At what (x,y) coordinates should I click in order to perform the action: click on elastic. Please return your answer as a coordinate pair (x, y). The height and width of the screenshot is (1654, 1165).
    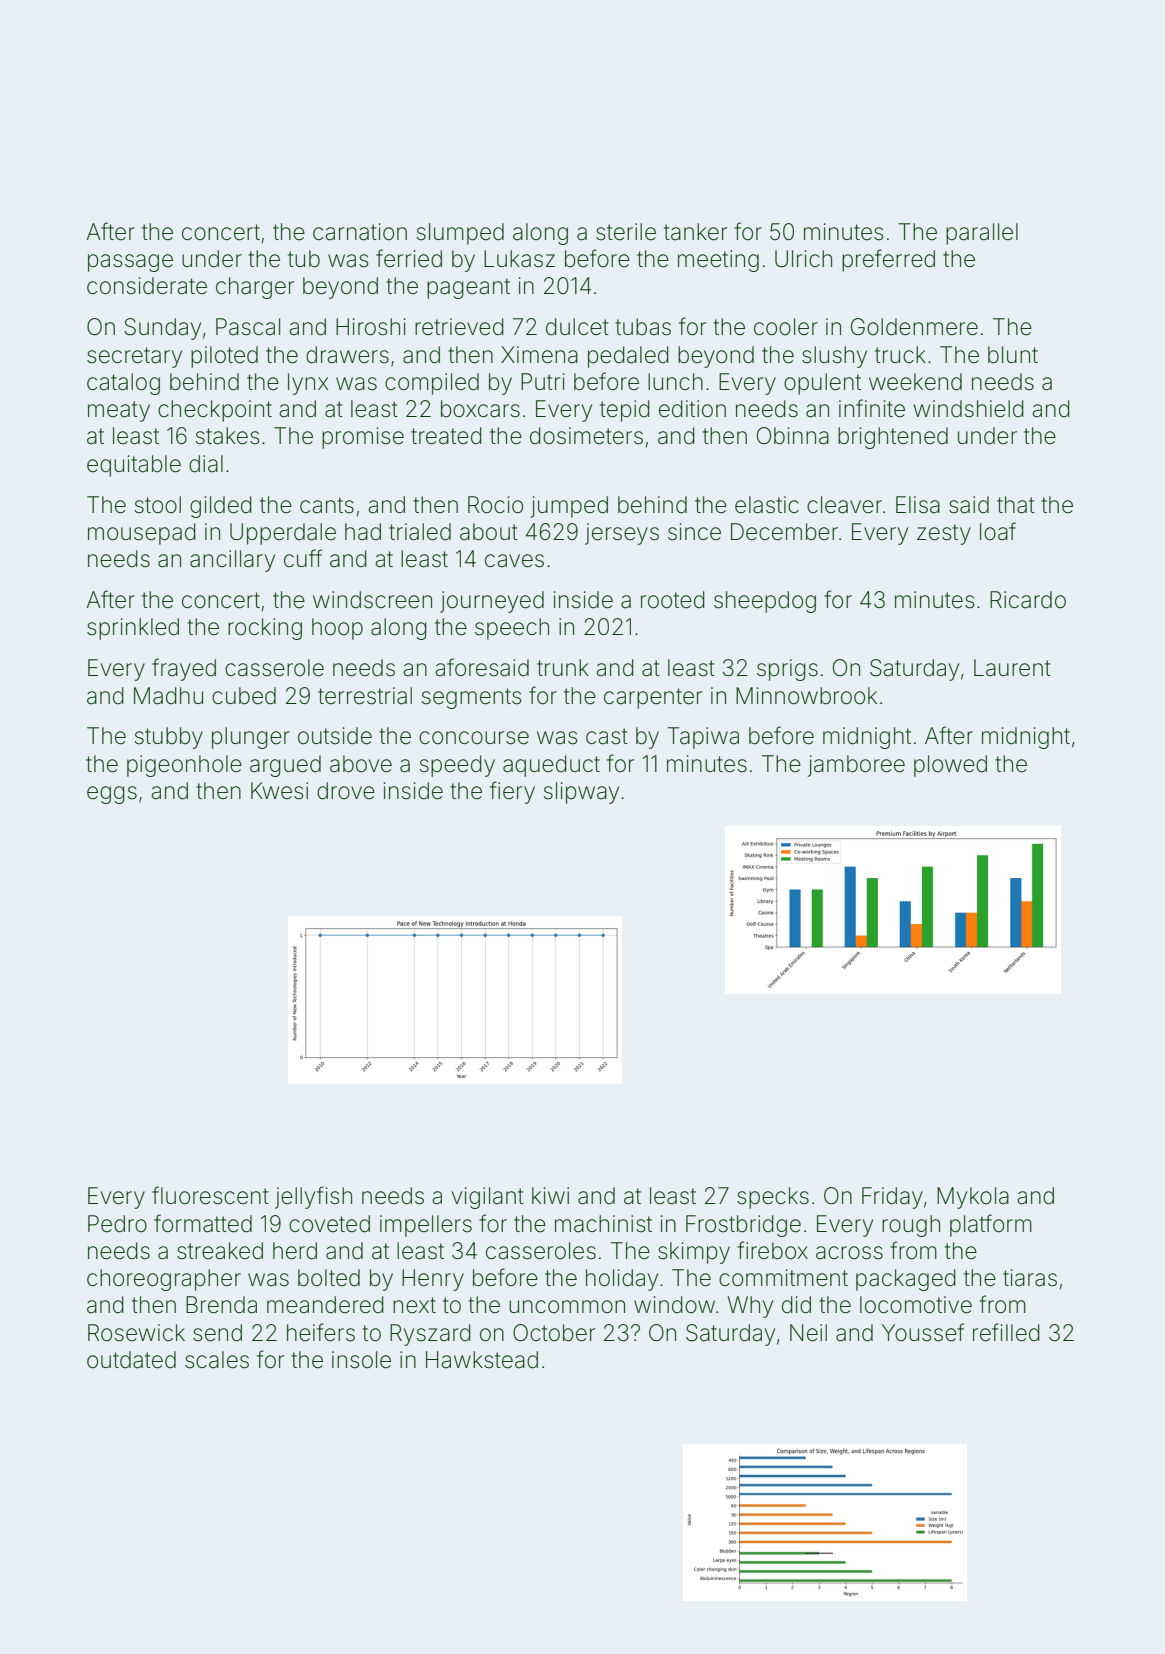
    Looking at the image, I should click on (767, 505).
